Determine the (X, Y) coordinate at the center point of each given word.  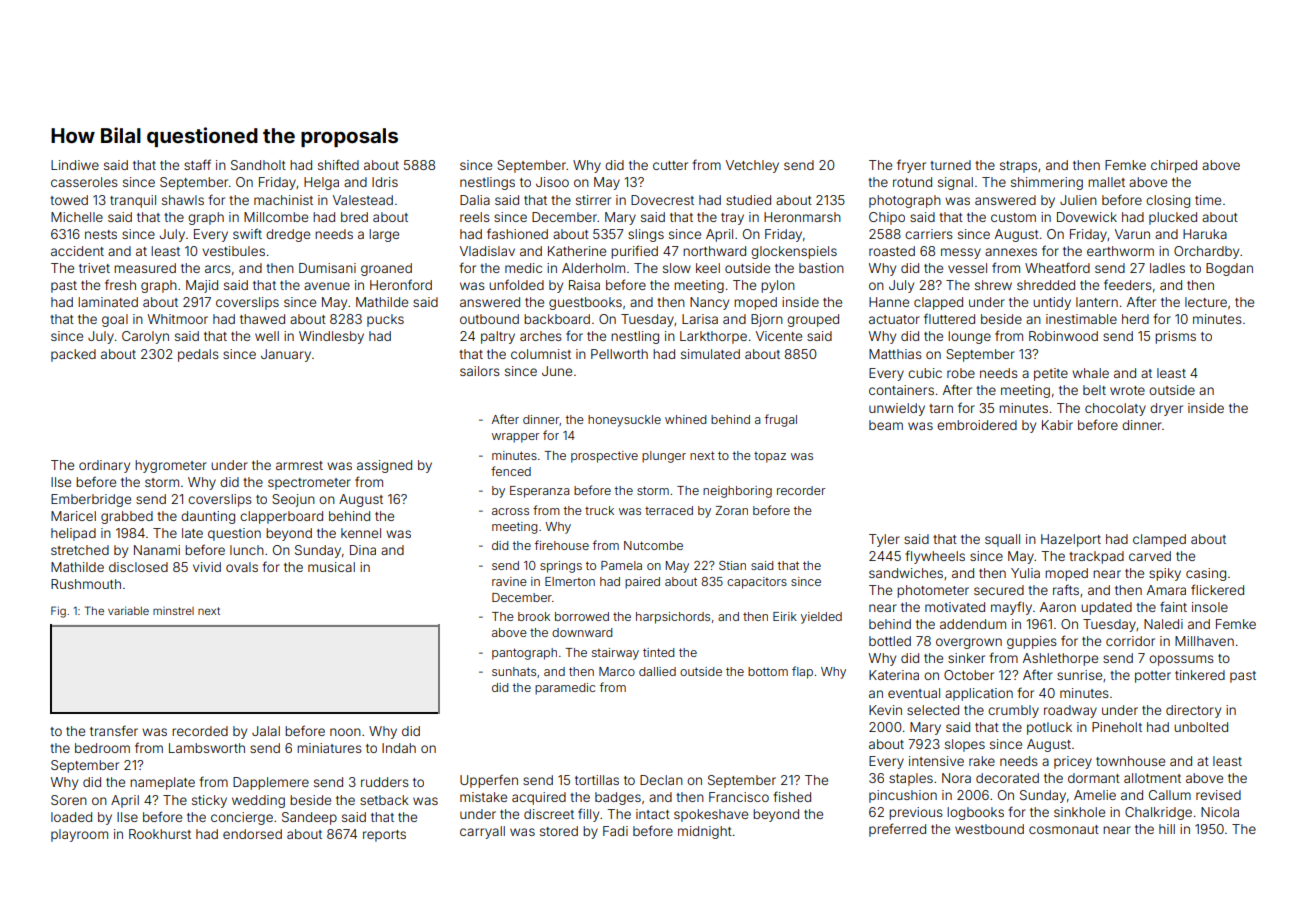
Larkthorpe (713, 337)
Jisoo (552, 182)
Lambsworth (207, 748)
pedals (198, 355)
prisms (1175, 337)
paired (642, 583)
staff (197, 164)
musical (331, 567)
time (1208, 200)
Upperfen (489, 781)
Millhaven (1204, 641)
